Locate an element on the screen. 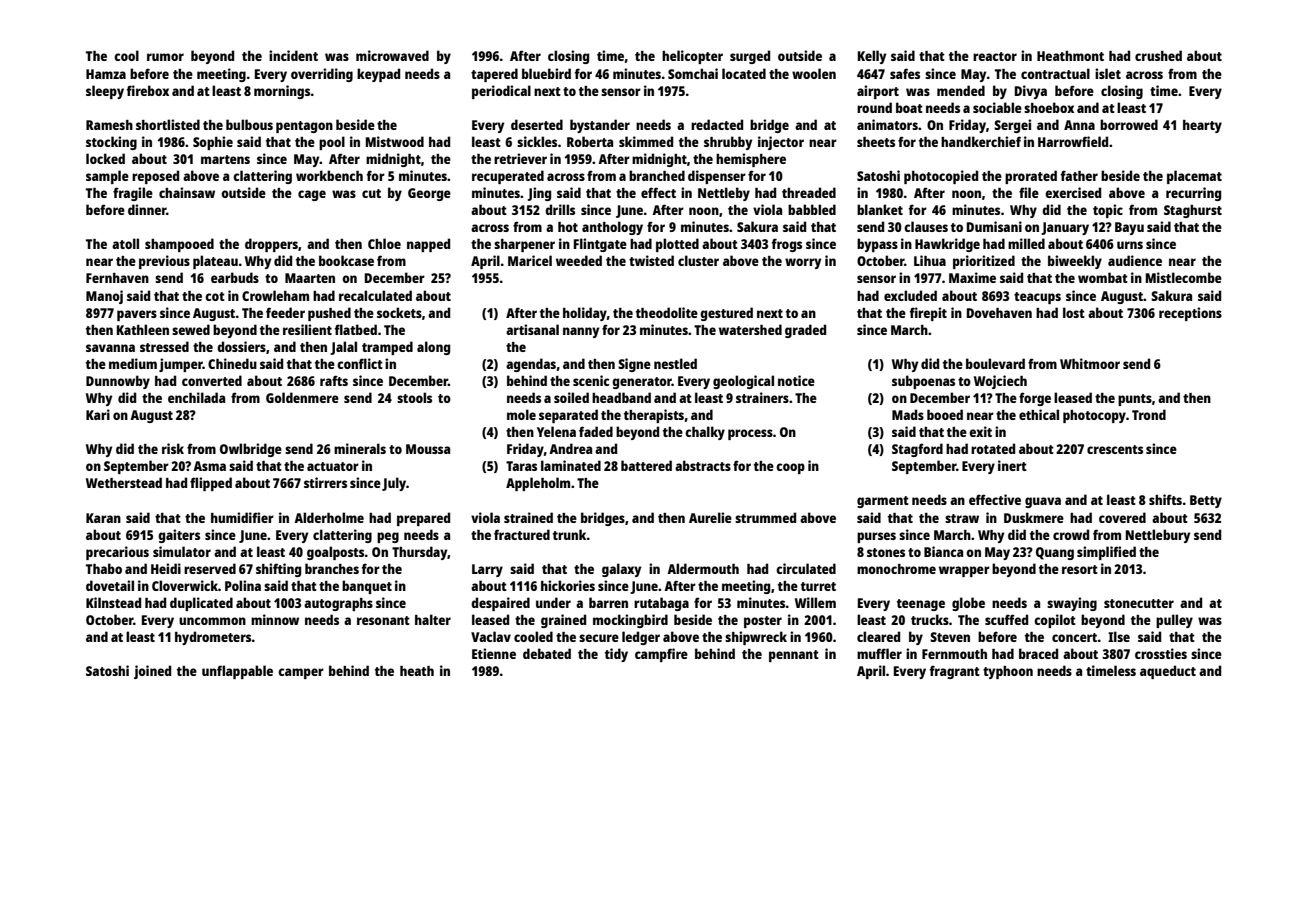 Image resolution: width=1308 pixels, height=924 pixels. camper is located at coordinates (301, 673).
